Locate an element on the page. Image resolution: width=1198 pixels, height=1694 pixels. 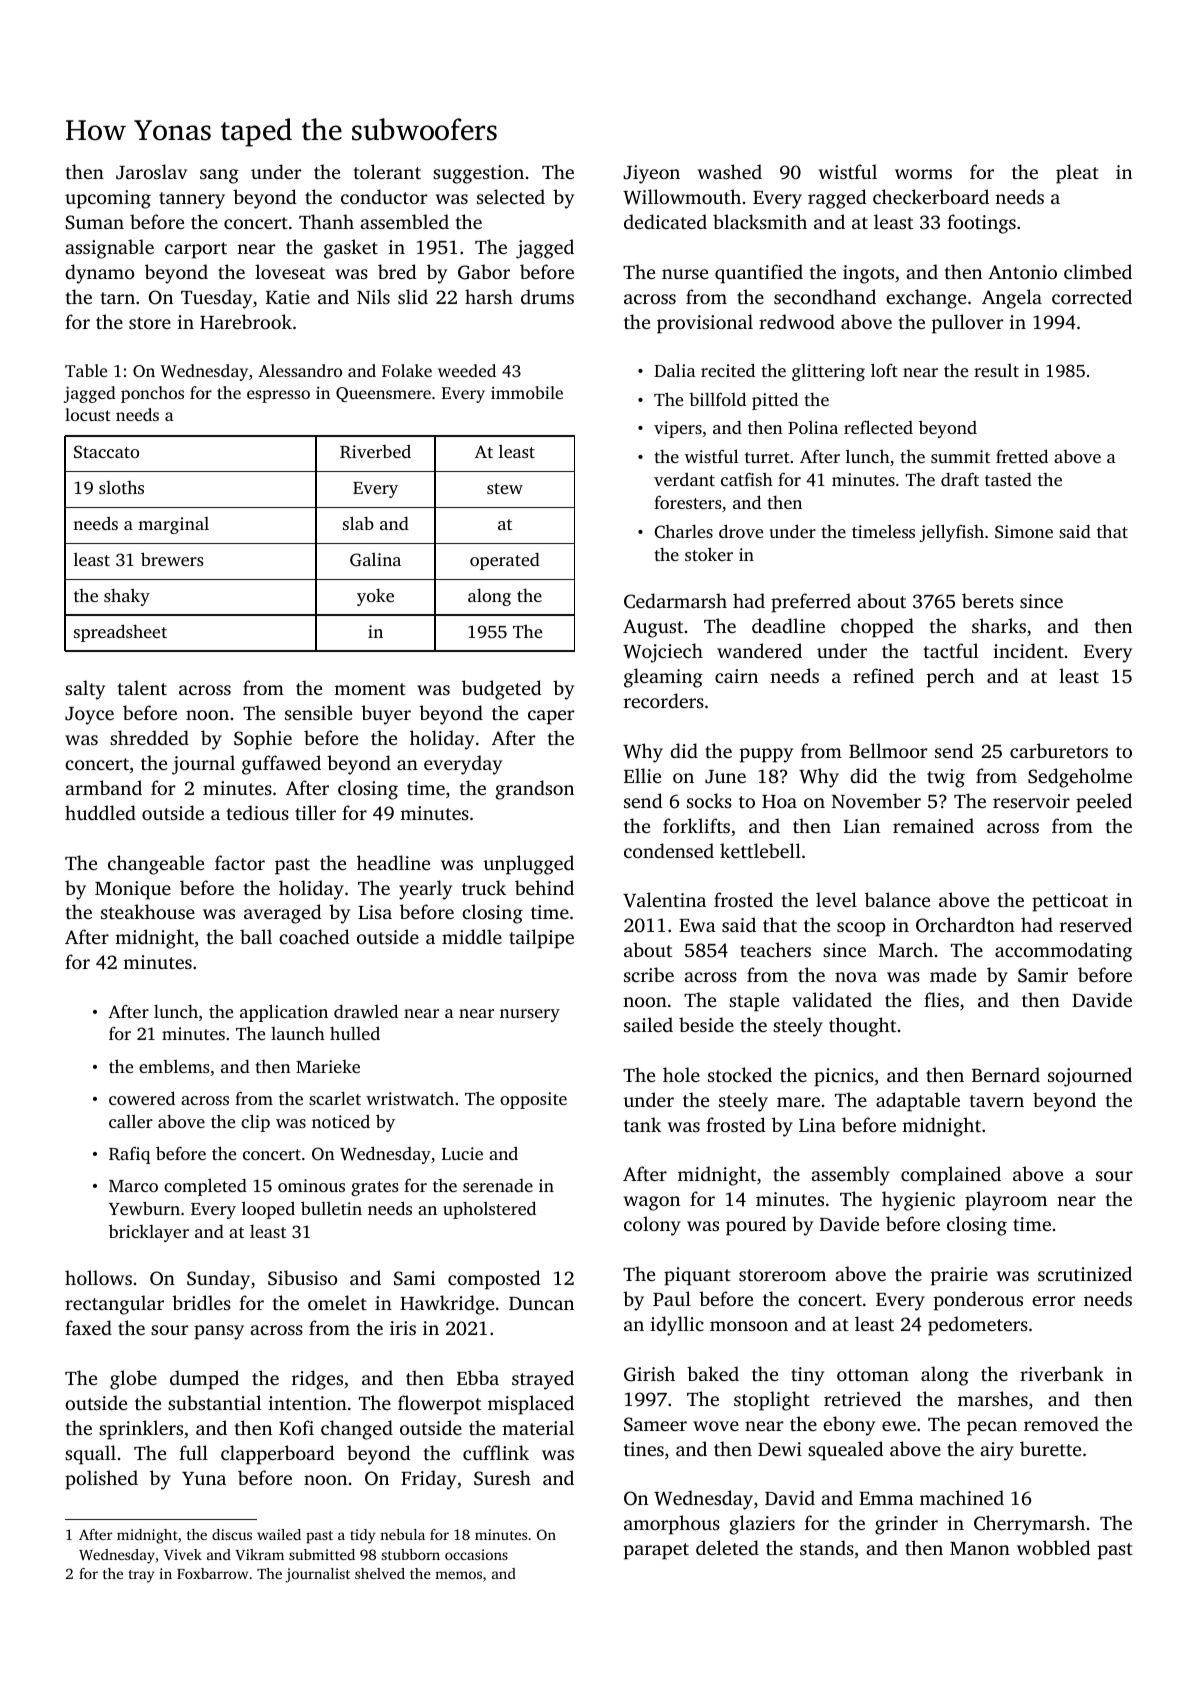
reserved is located at coordinates (1096, 924).
